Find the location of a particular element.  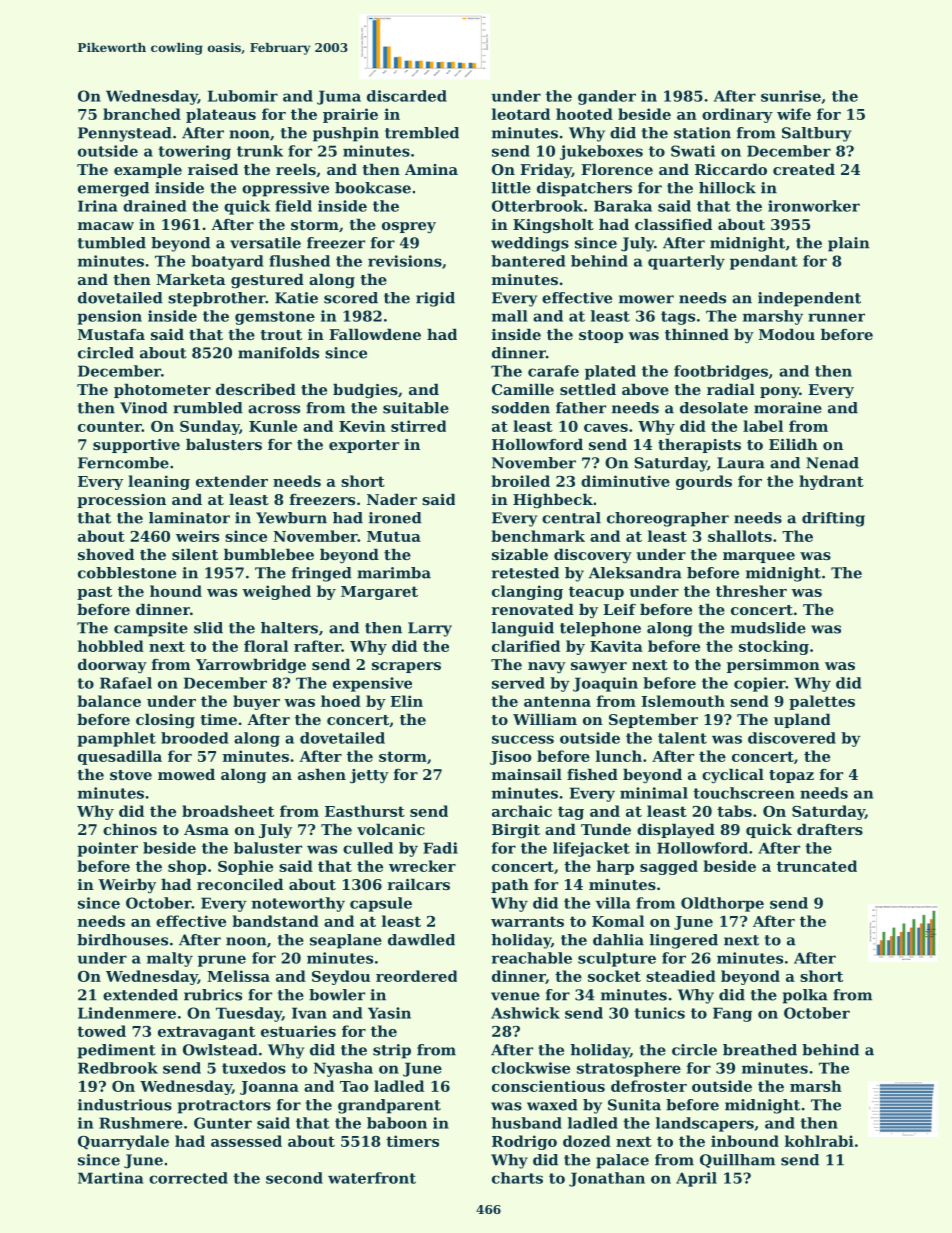

plain is located at coordinates (849, 244).
